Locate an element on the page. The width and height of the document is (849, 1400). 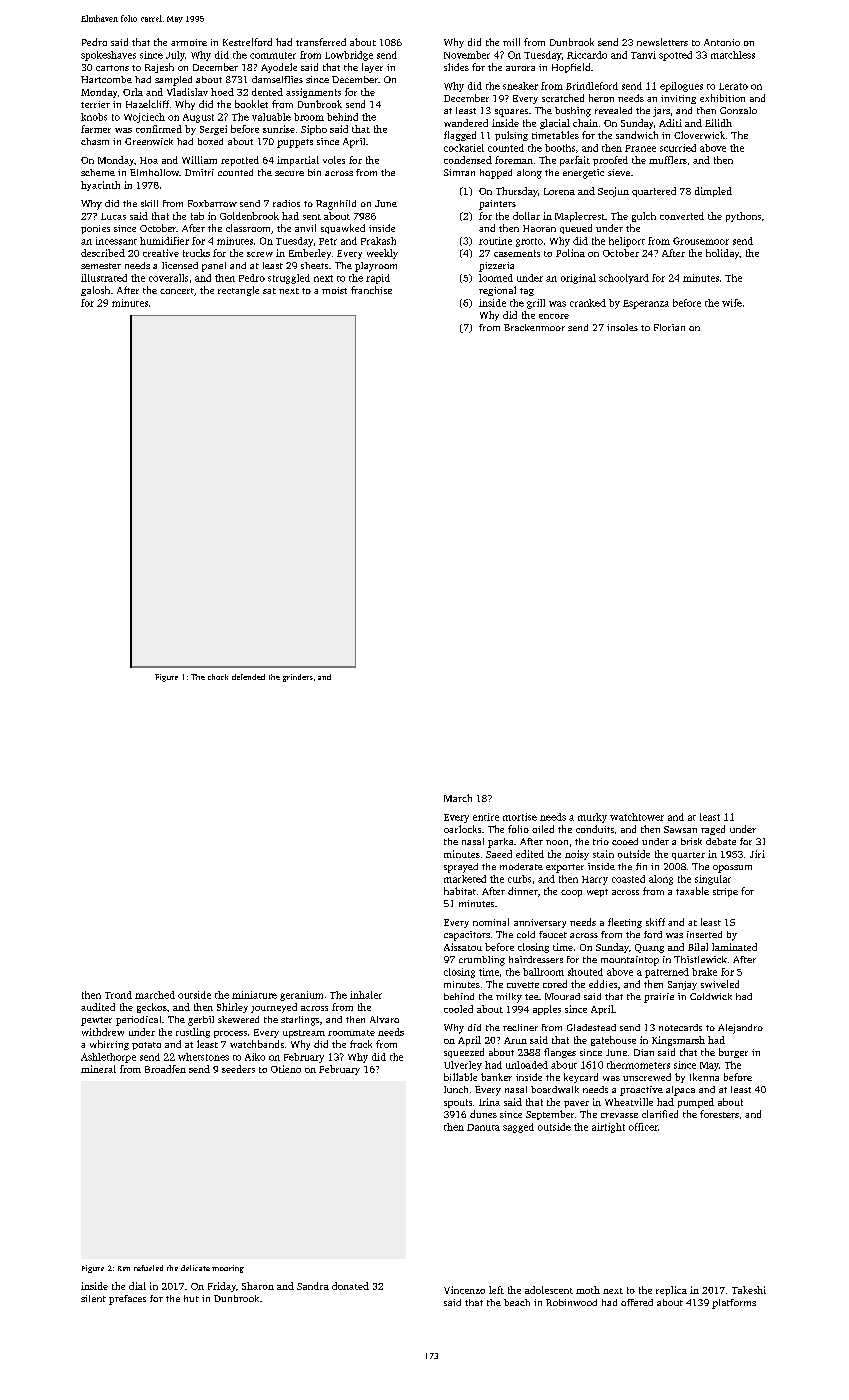
chock is located at coordinates (218, 677).
